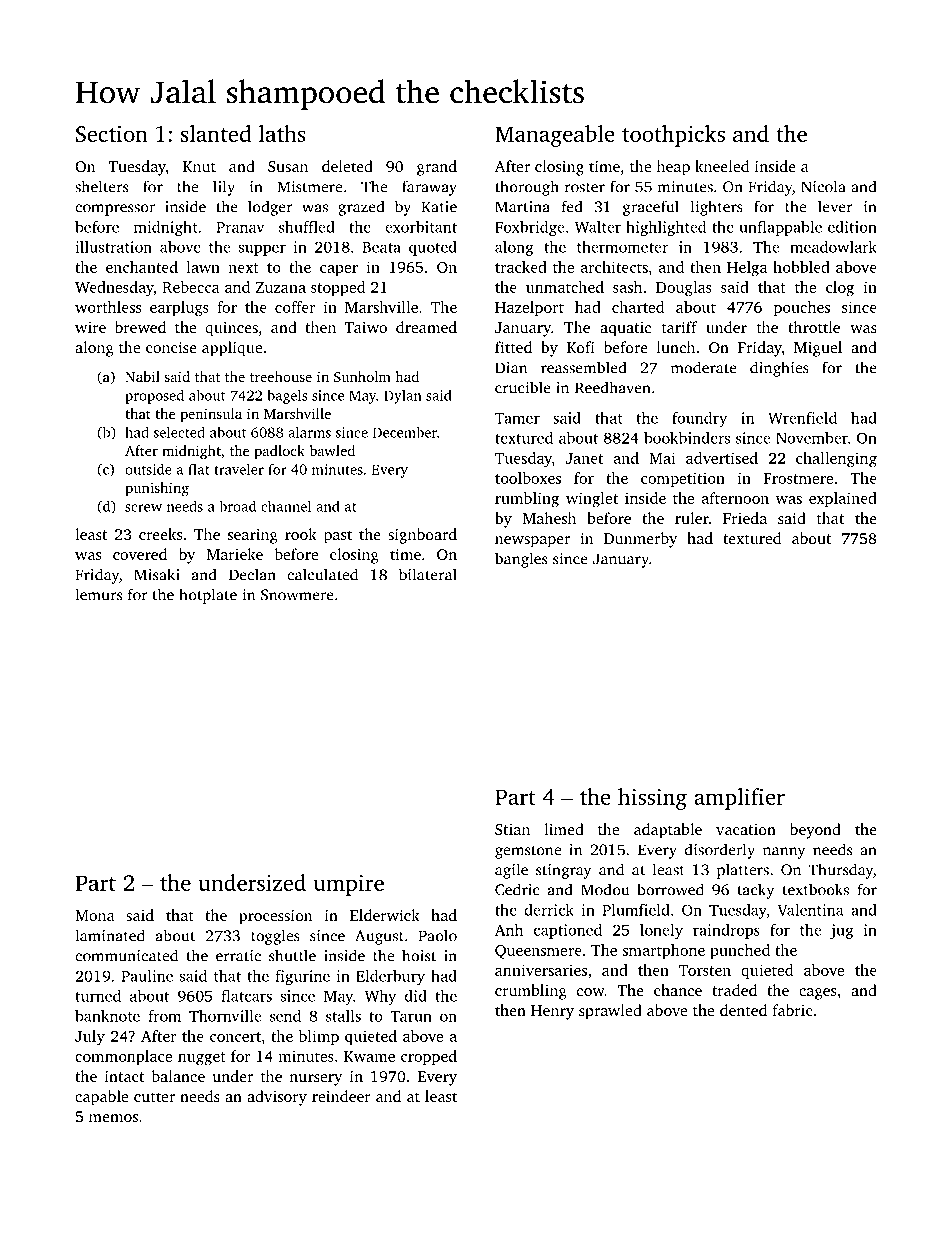 Image resolution: width=952 pixels, height=1233 pixels. I want to click on cutter, so click(154, 1097).
